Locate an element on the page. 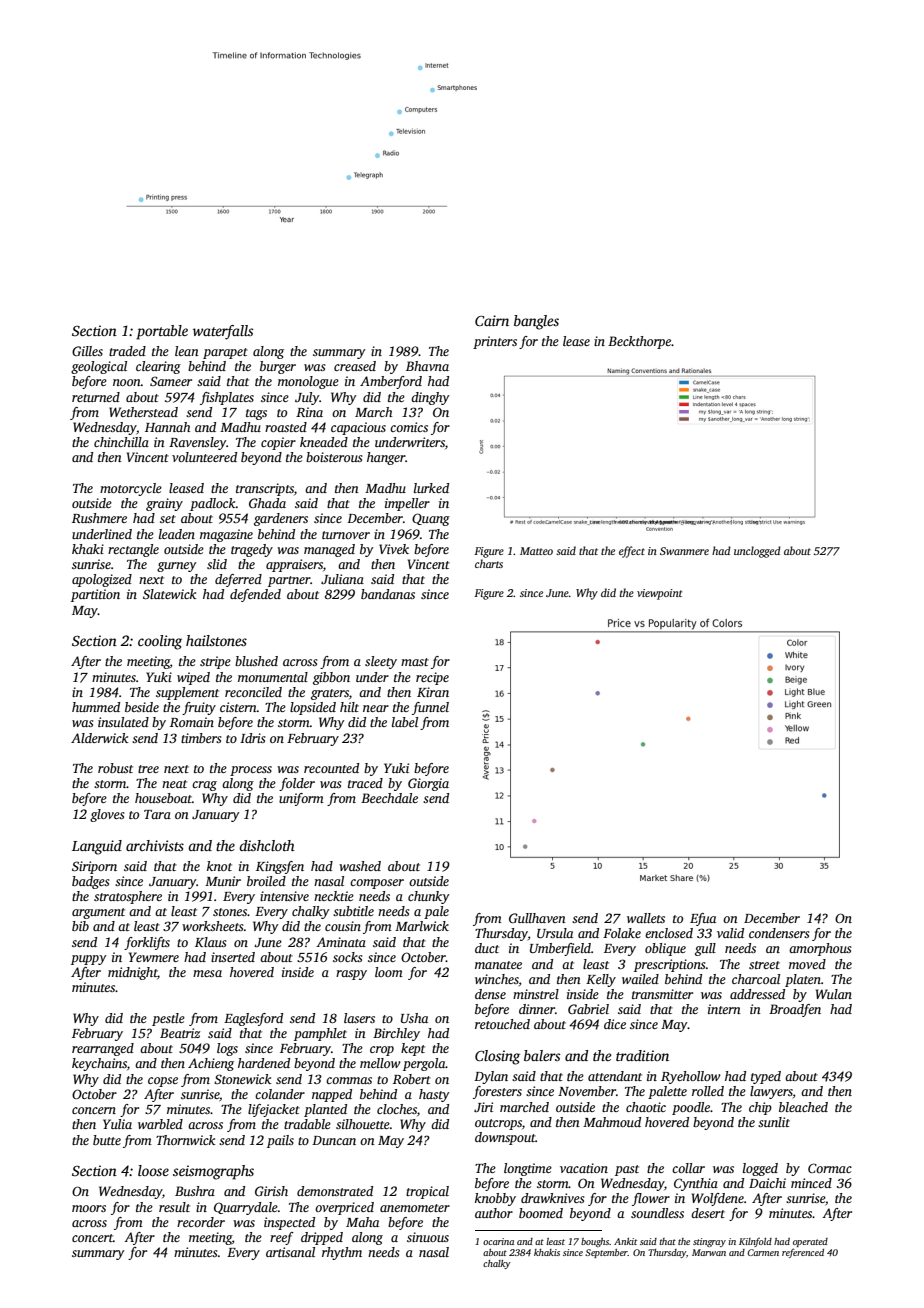 The width and height of the image is (924, 1308). effect is located at coordinates (632, 552).
